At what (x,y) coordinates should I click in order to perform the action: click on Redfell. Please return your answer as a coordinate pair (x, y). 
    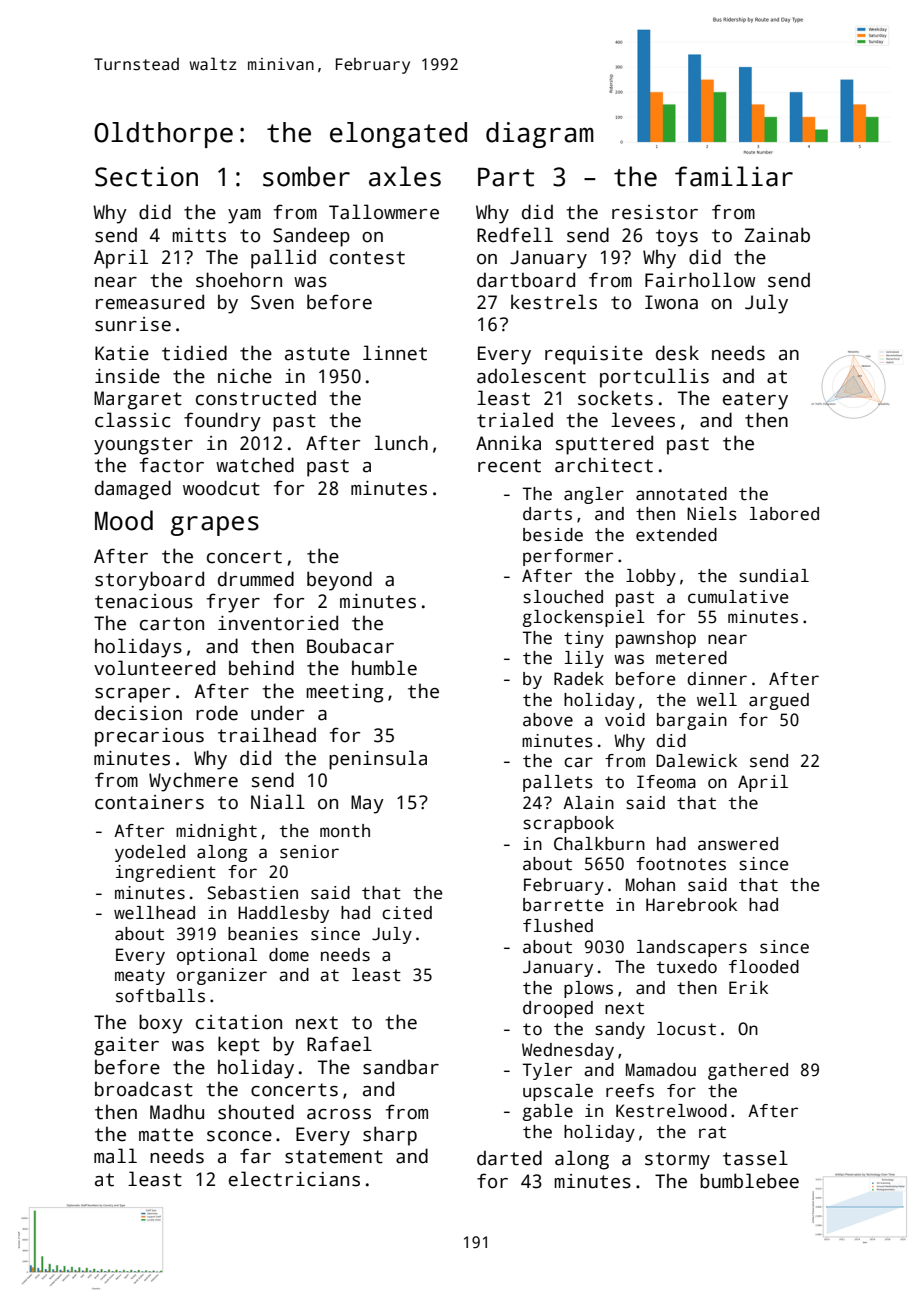
    Looking at the image, I should click on (515, 235).
